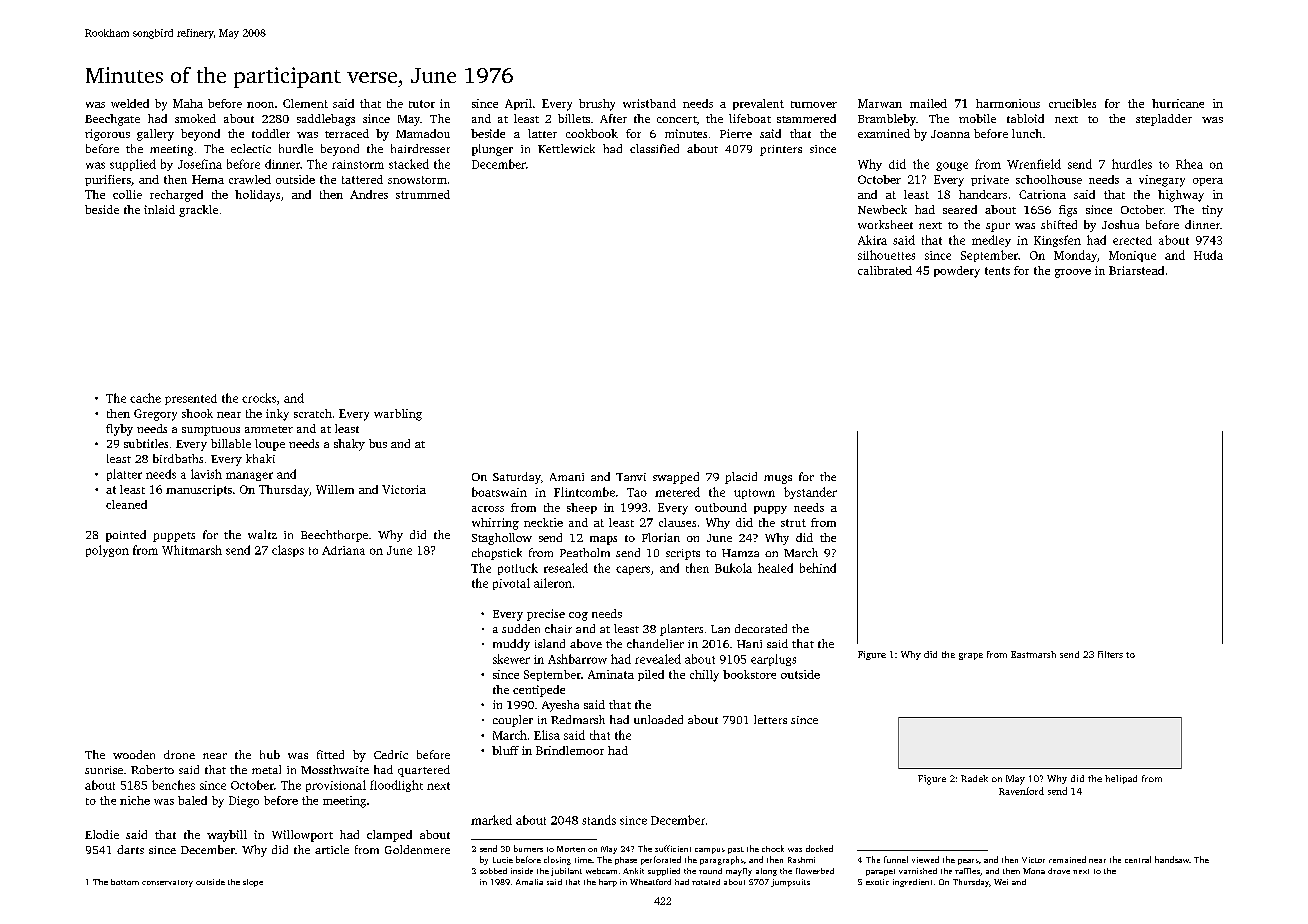 The width and height of the screenshot is (1308, 924). What do you see at coordinates (928, 103) in the screenshot?
I see `mailed` at bounding box center [928, 103].
